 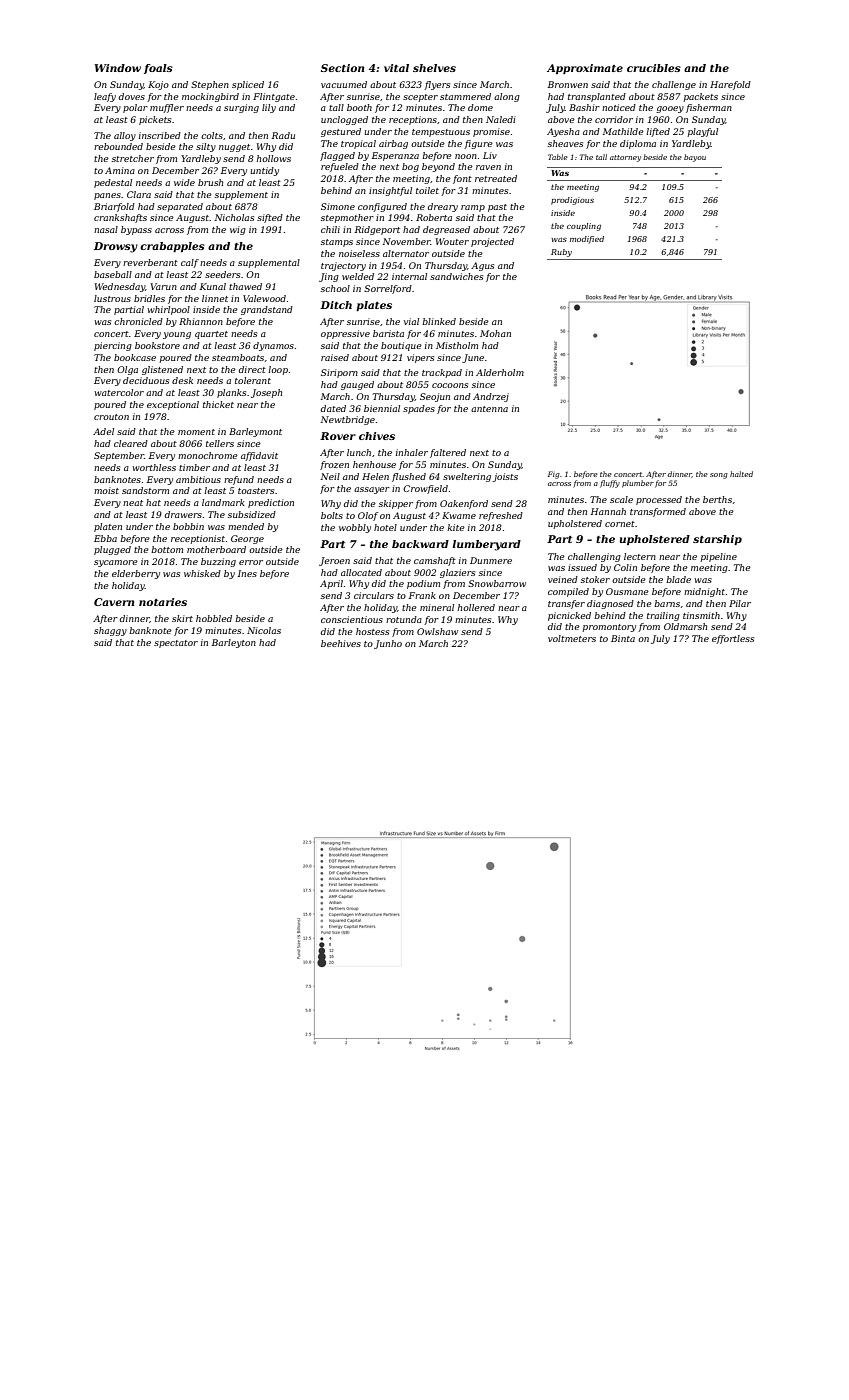 I want to click on Naledi, so click(x=501, y=119).
